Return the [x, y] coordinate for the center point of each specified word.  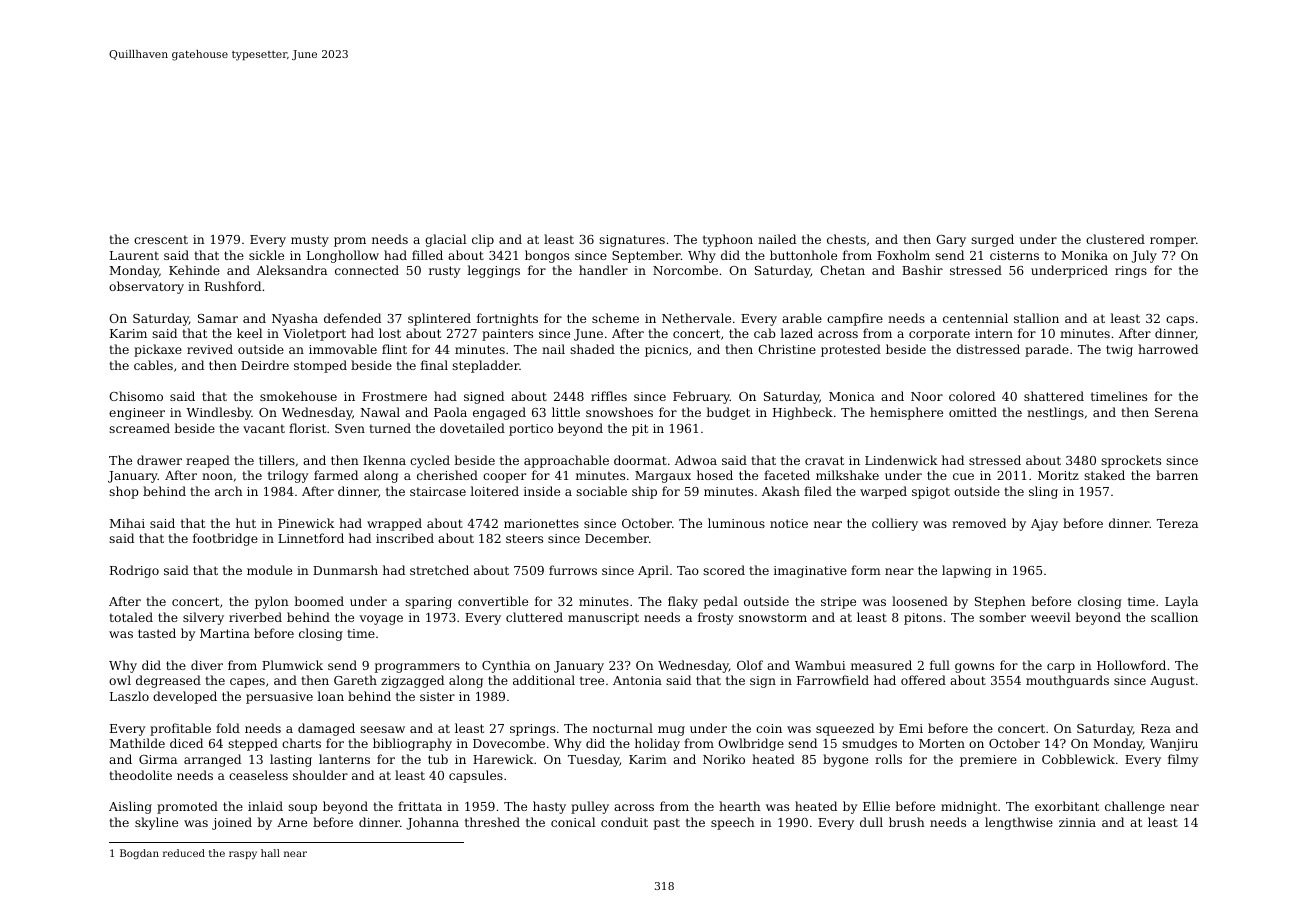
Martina [225, 633]
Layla [1181, 602]
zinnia [1077, 822]
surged [992, 240]
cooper [504, 478]
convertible [493, 601]
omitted [973, 412]
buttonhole [803, 255]
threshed [492, 822]
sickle [266, 255]
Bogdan [139, 854]
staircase [438, 491]
